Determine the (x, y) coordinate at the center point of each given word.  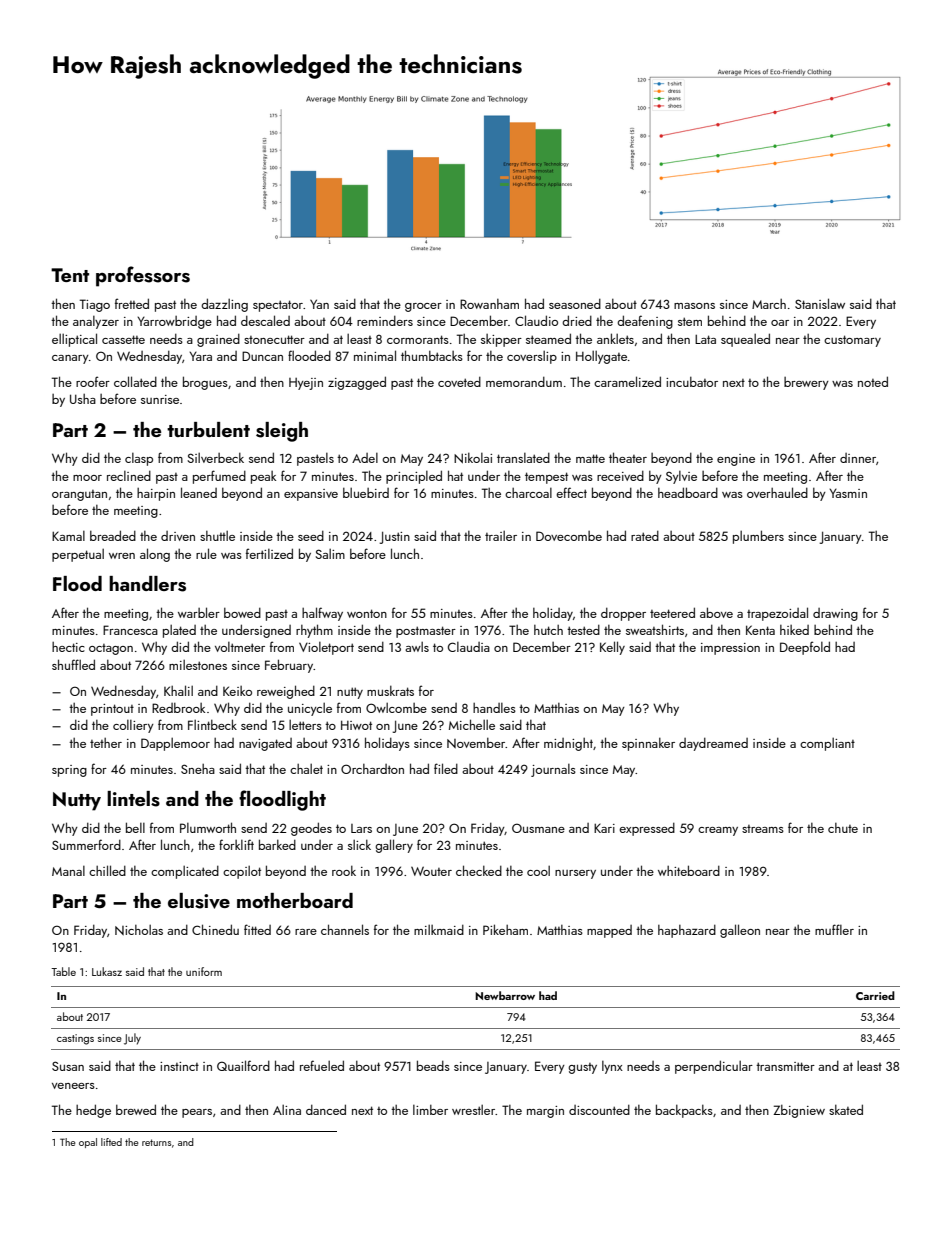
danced (326, 1109)
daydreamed (713, 744)
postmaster (426, 632)
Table (63, 971)
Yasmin (848, 493)
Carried (875, 995)
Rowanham (489, 304)
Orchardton (372, 769)
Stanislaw (820, 303)
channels (345, 929)
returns (156, 1142)
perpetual (78, 555)
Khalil (178, 690)
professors (143, 276)
